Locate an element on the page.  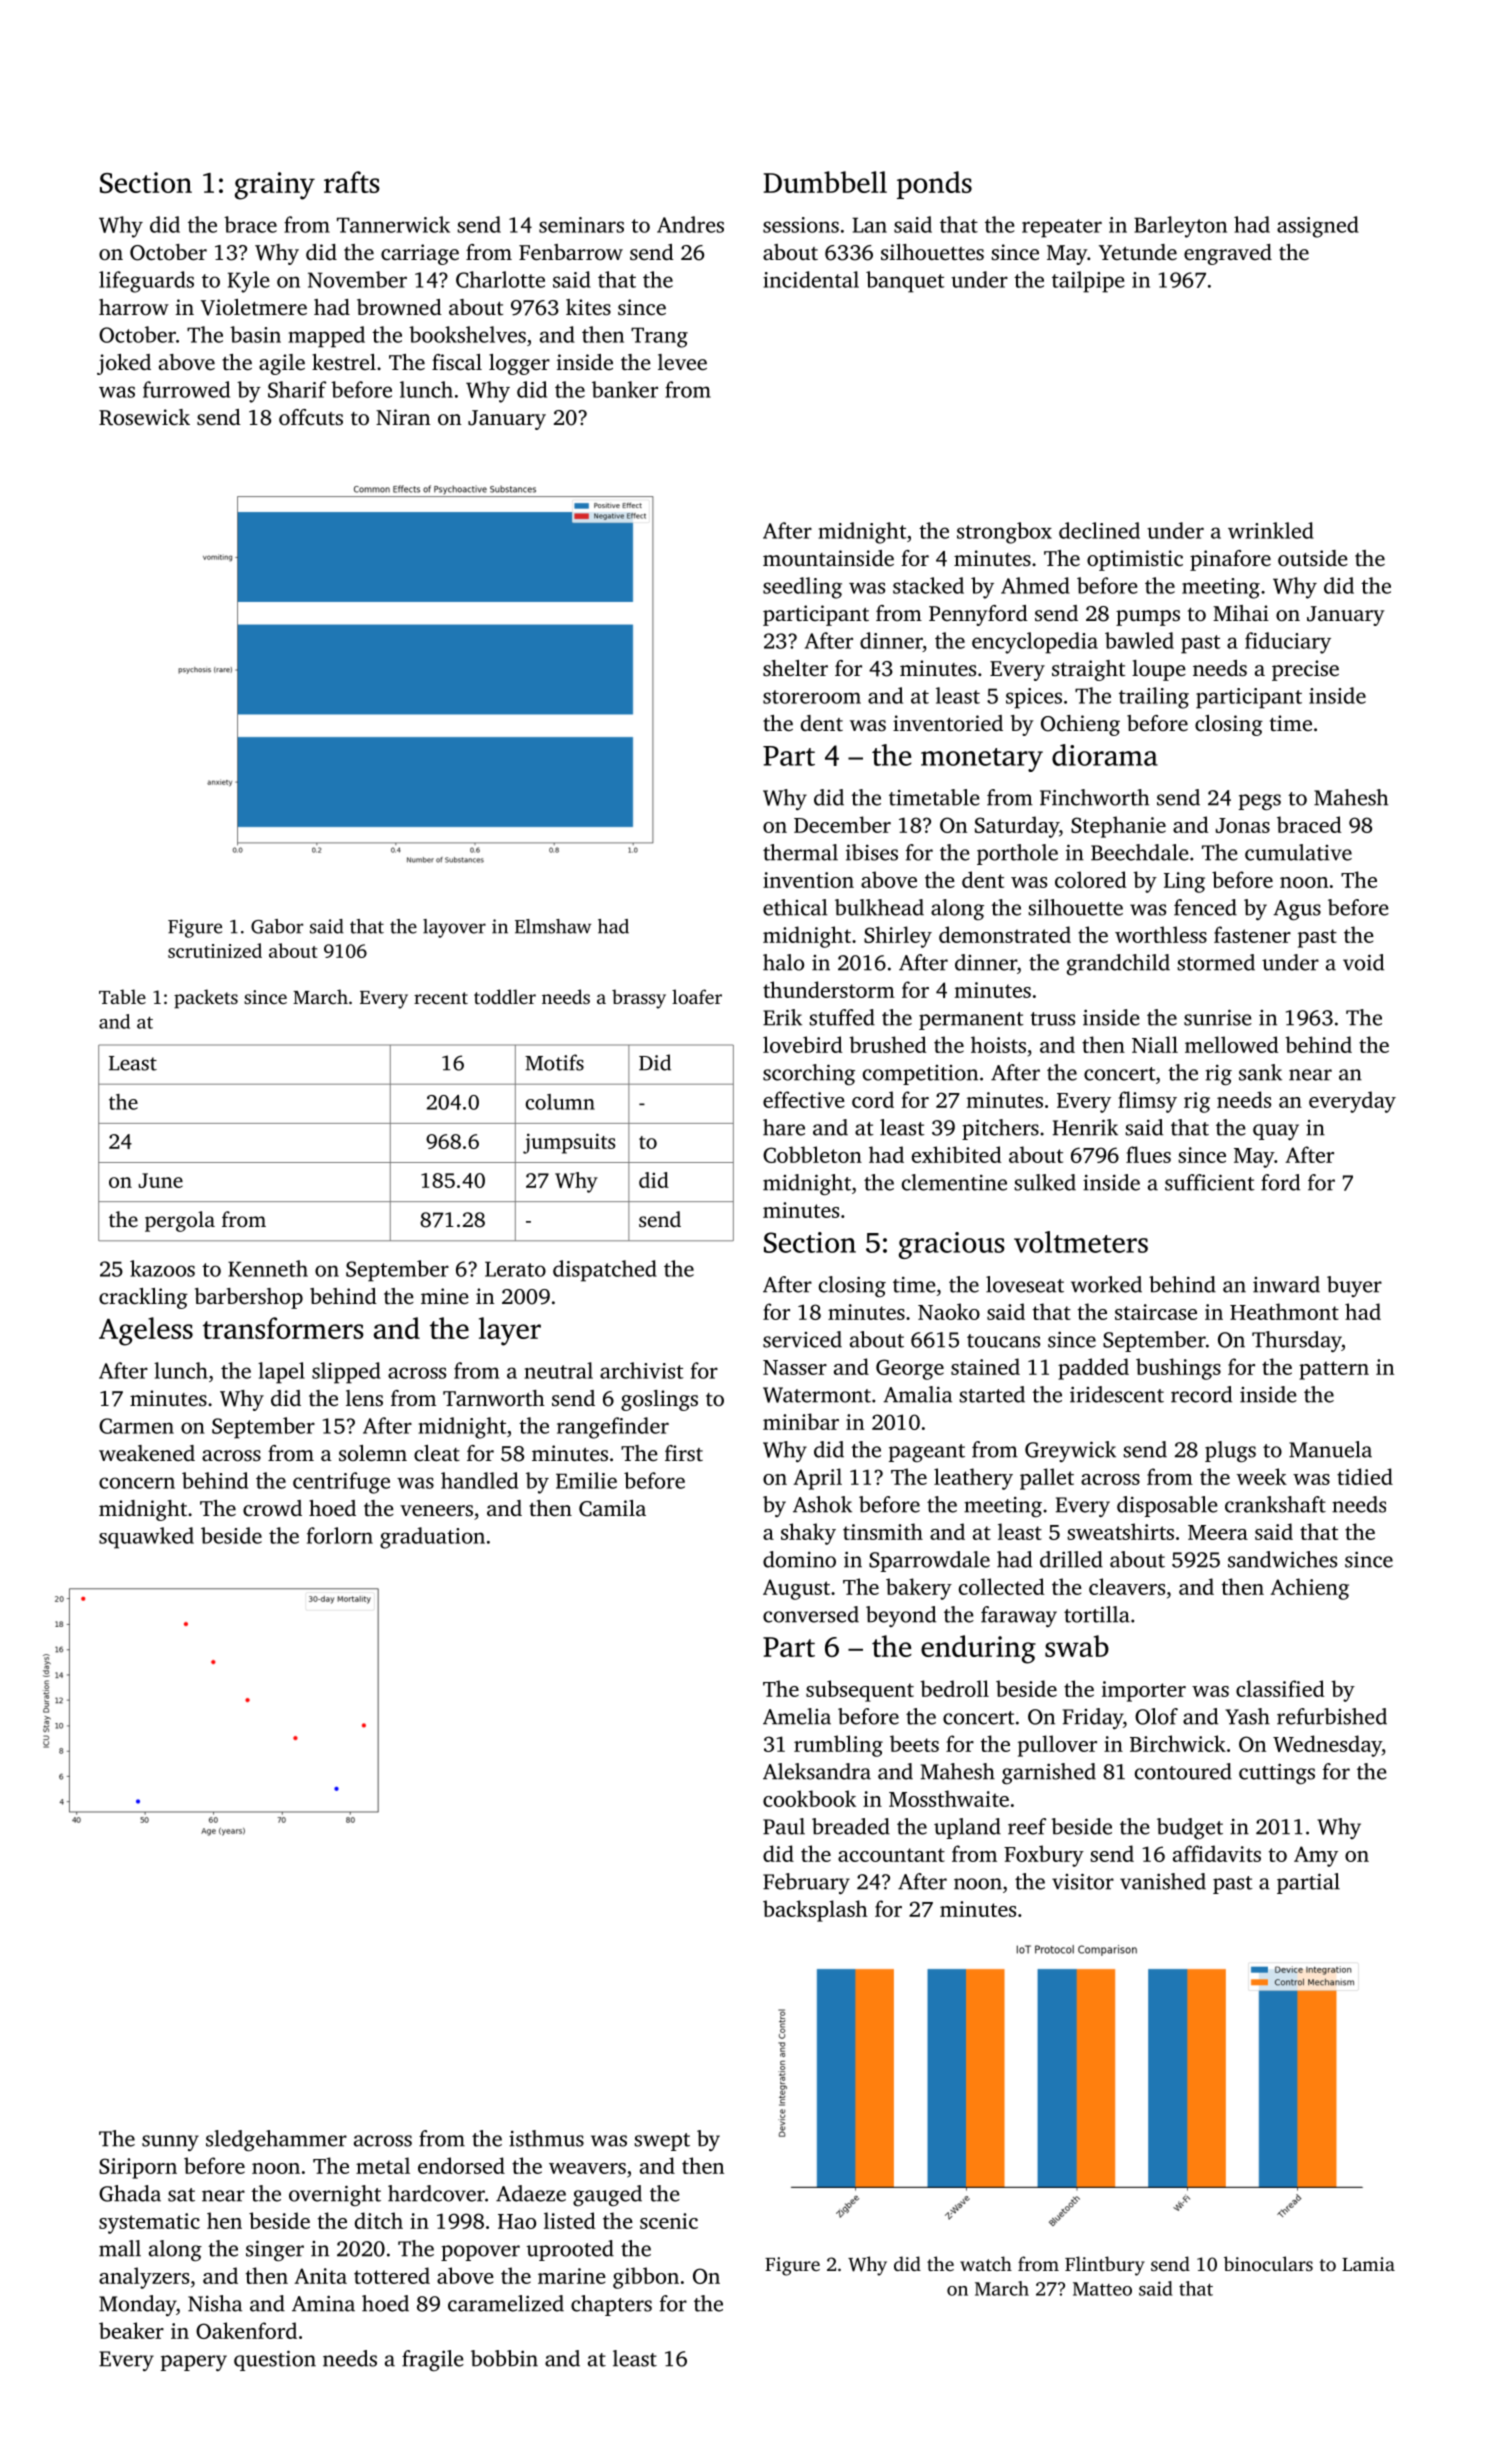
Dumbbell is located at coordinates (825, 182).
